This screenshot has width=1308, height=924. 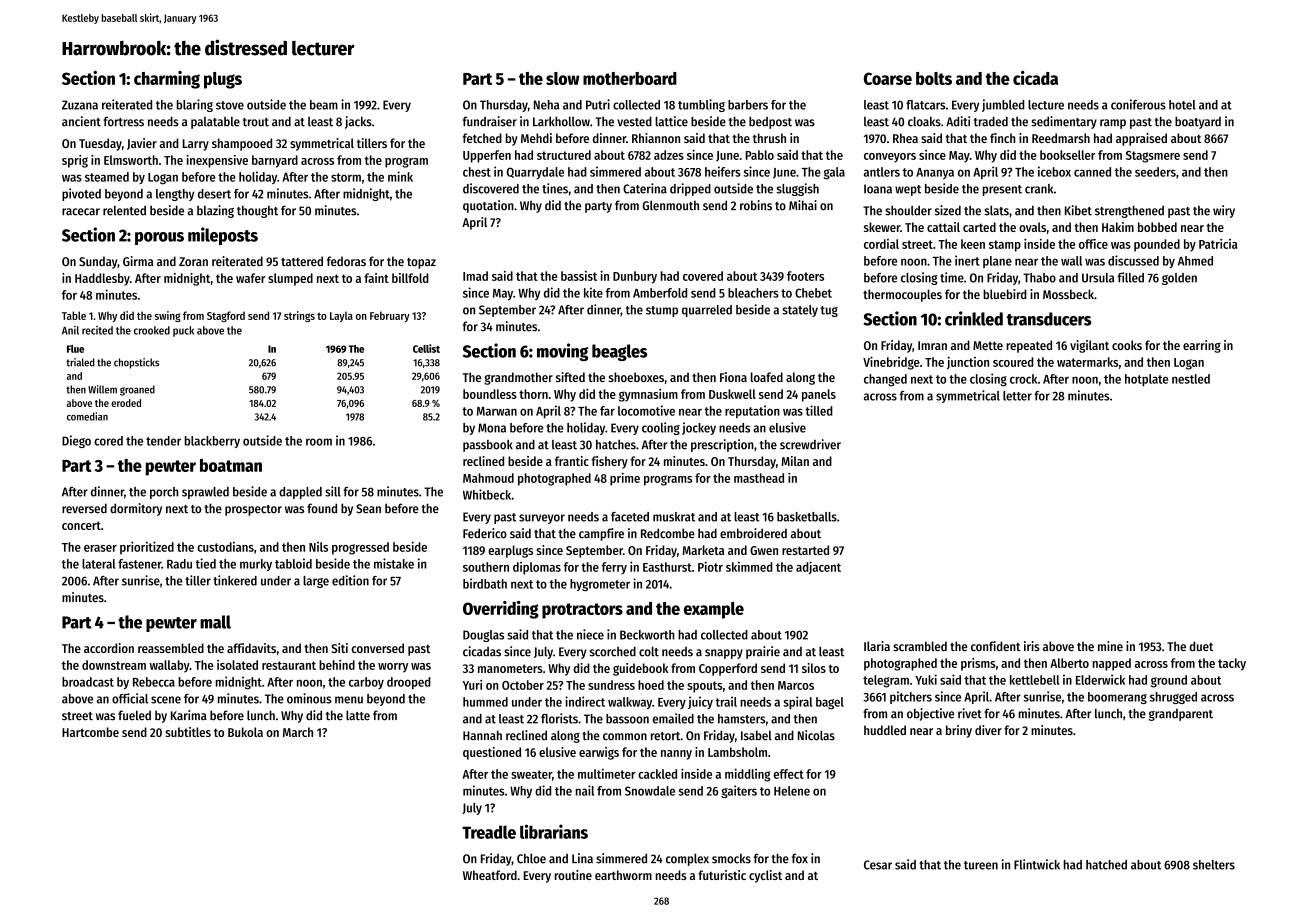 What do you see at coordinates (350, 580) in the screenshot?
I see `edition` at bounding box center [350, 580].
